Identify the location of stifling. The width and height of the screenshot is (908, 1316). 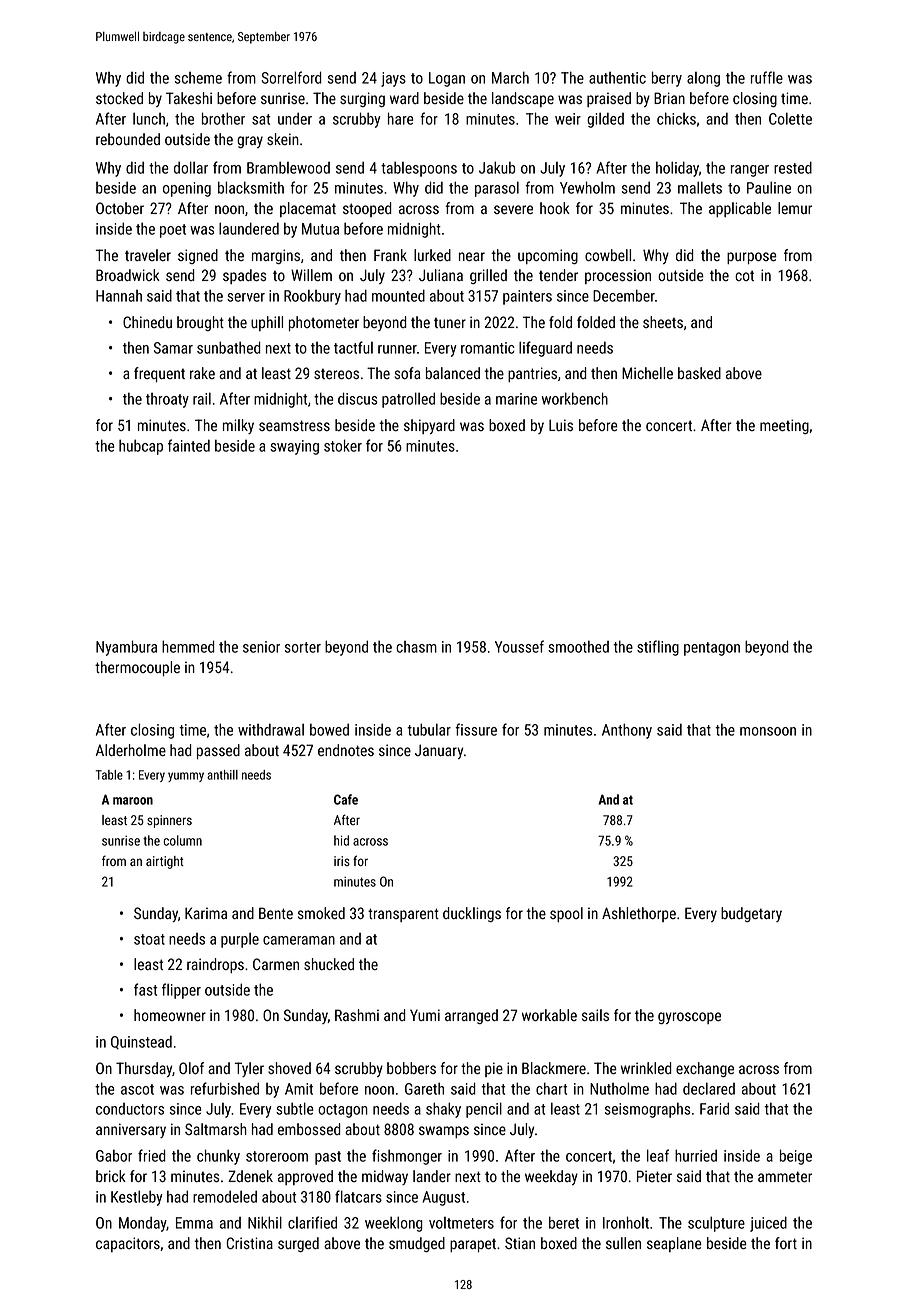
(658, 648).
